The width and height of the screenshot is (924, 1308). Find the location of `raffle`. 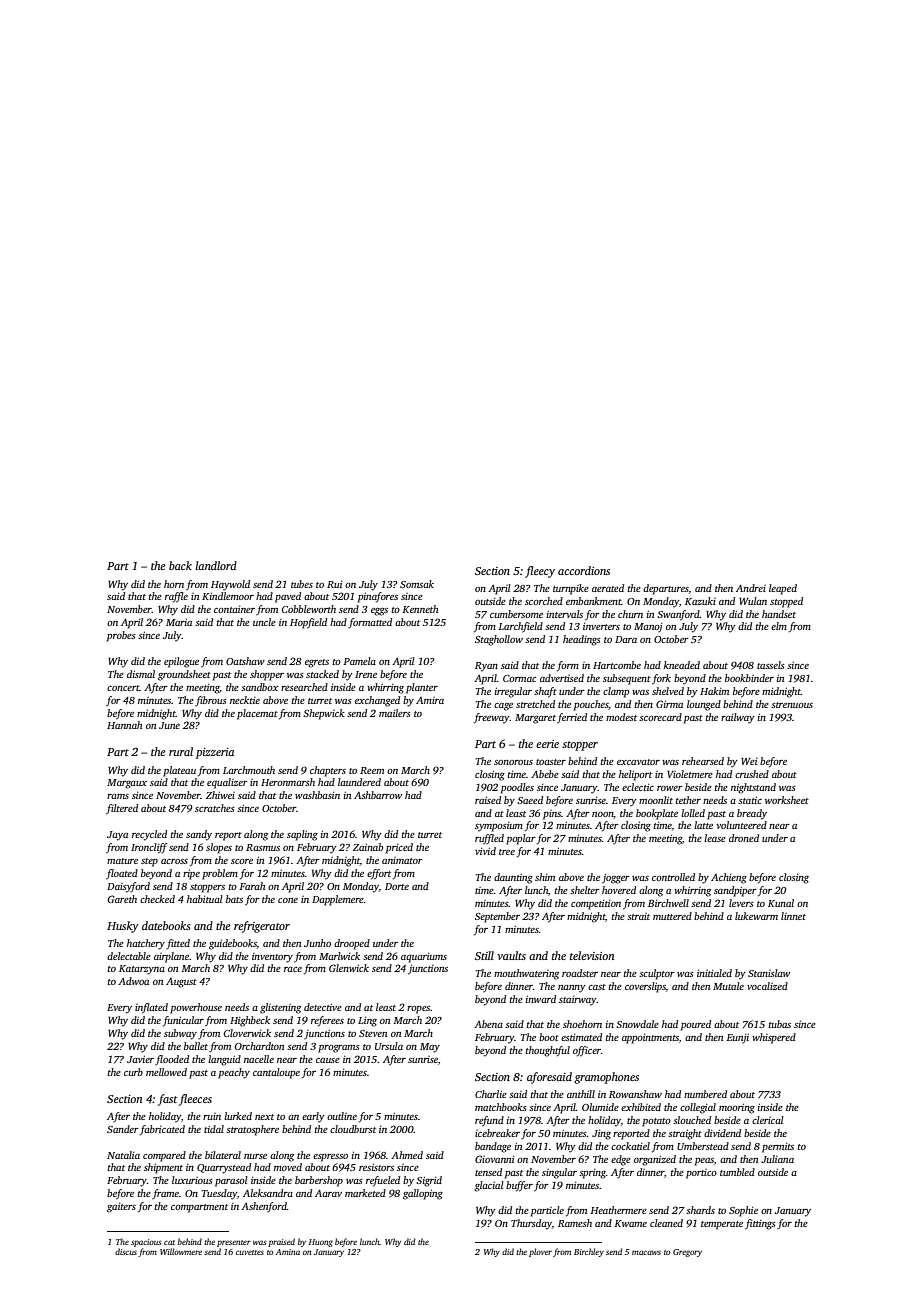

raffle is located at coordinates (176, 597).
